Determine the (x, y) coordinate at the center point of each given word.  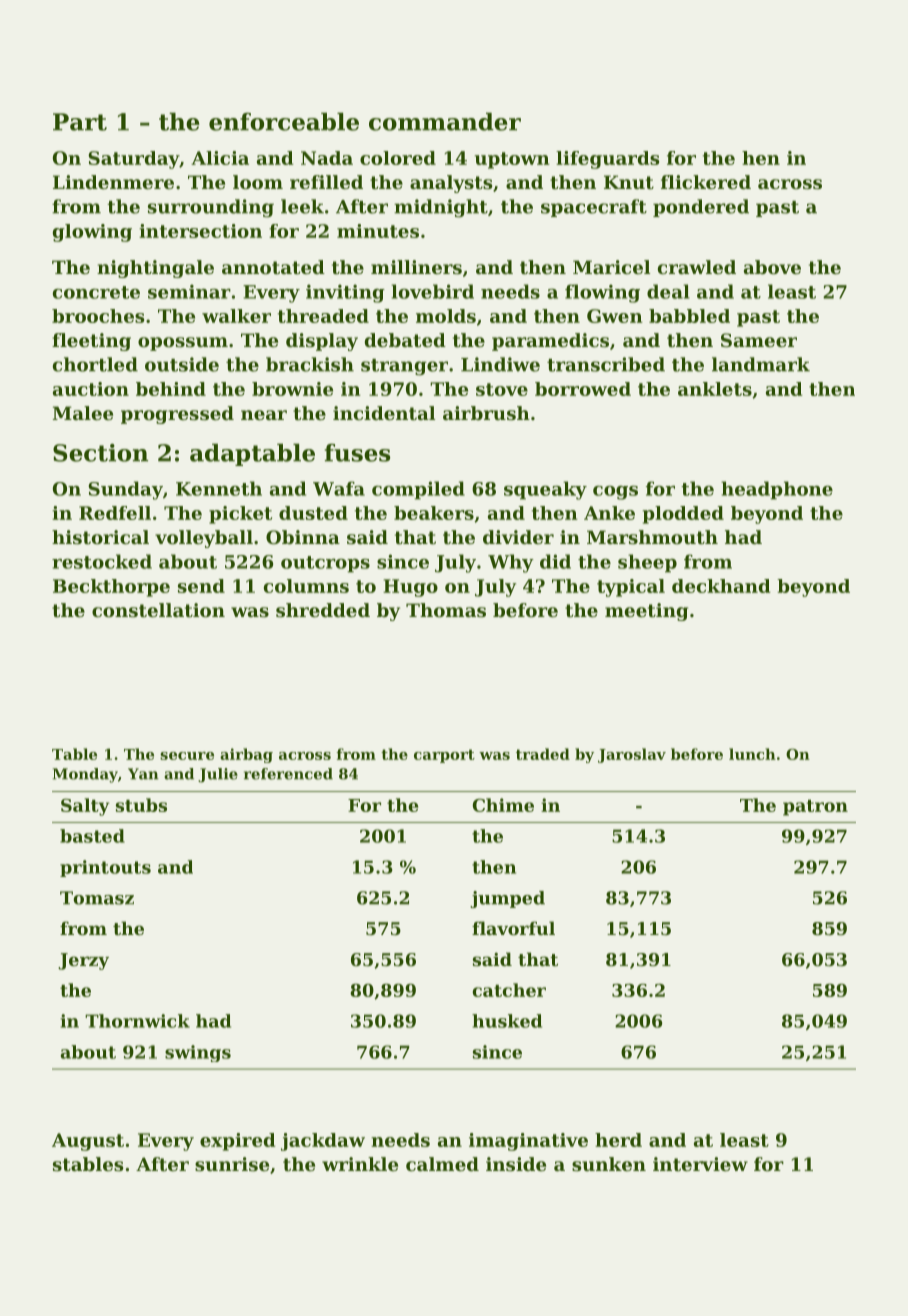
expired (238, 1142)
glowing (92, 233)
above (772, 267)
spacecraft (594, 208)
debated (405, 340)
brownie (292, 389)
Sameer (759, 340)
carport (444, 756)
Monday (85, 775)
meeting (646, 612)
